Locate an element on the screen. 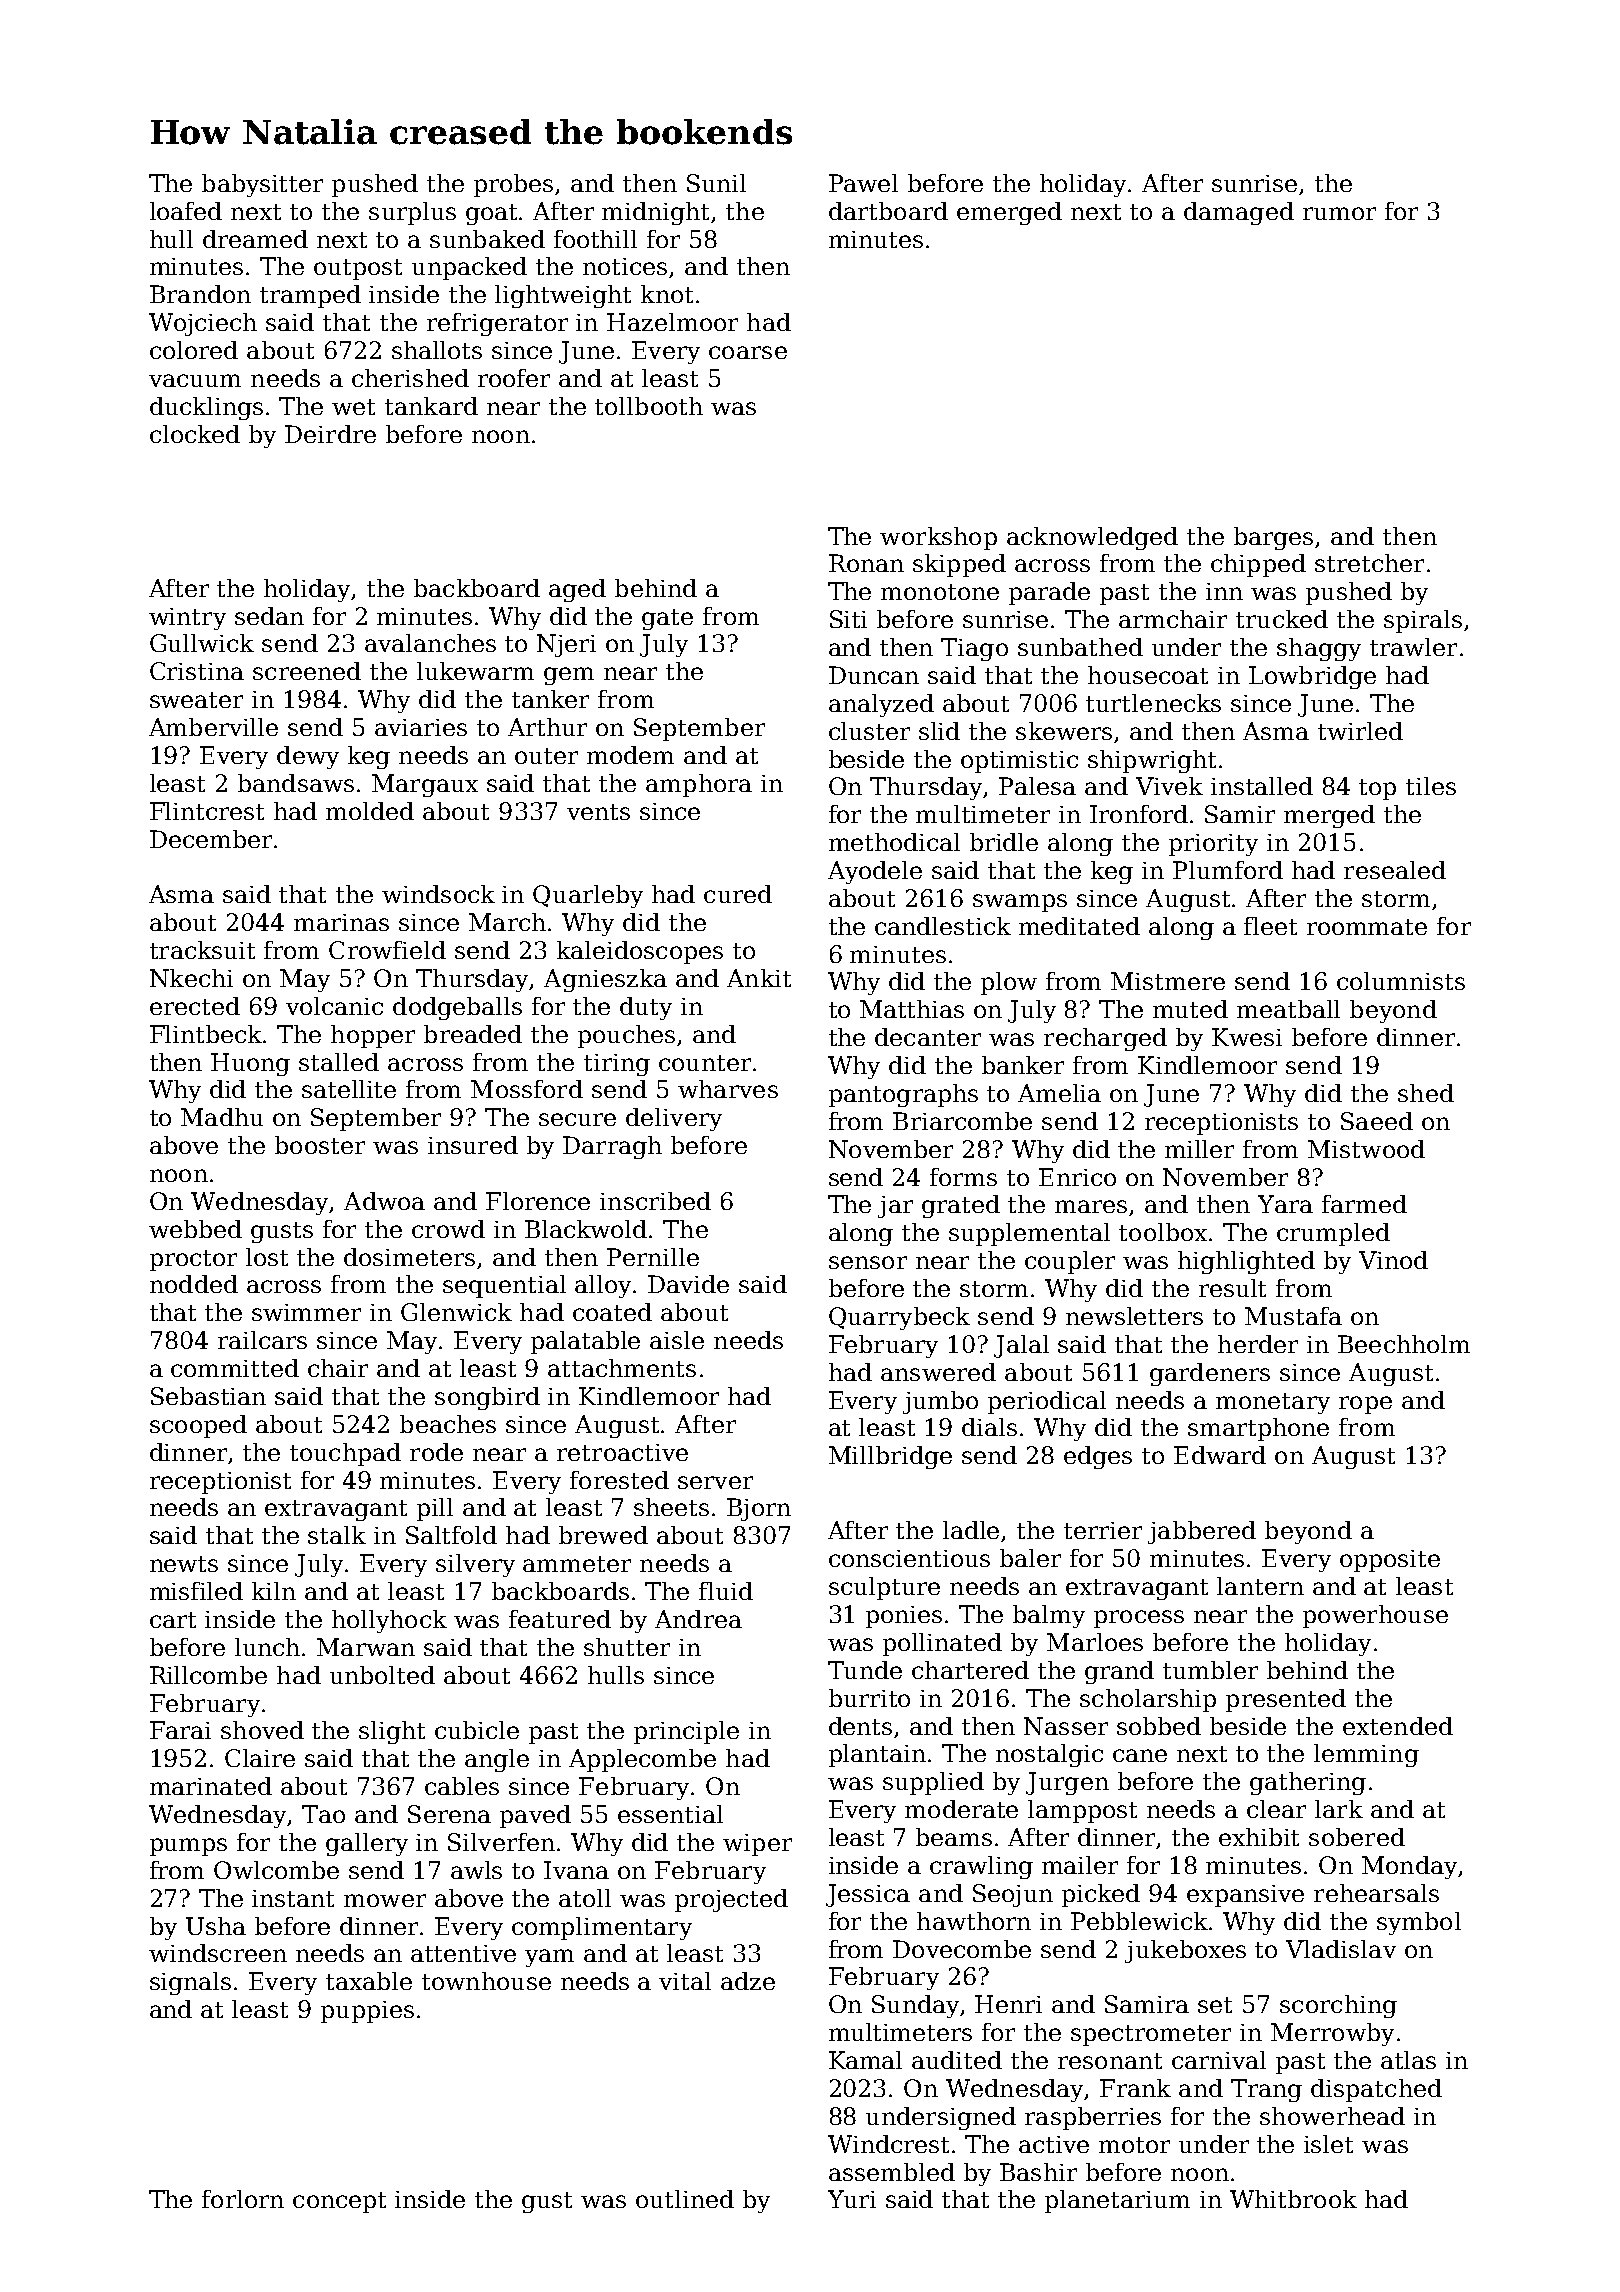 This screenshot has height=2292, width=1620. Pawel is located at coordinates (863, 183).
